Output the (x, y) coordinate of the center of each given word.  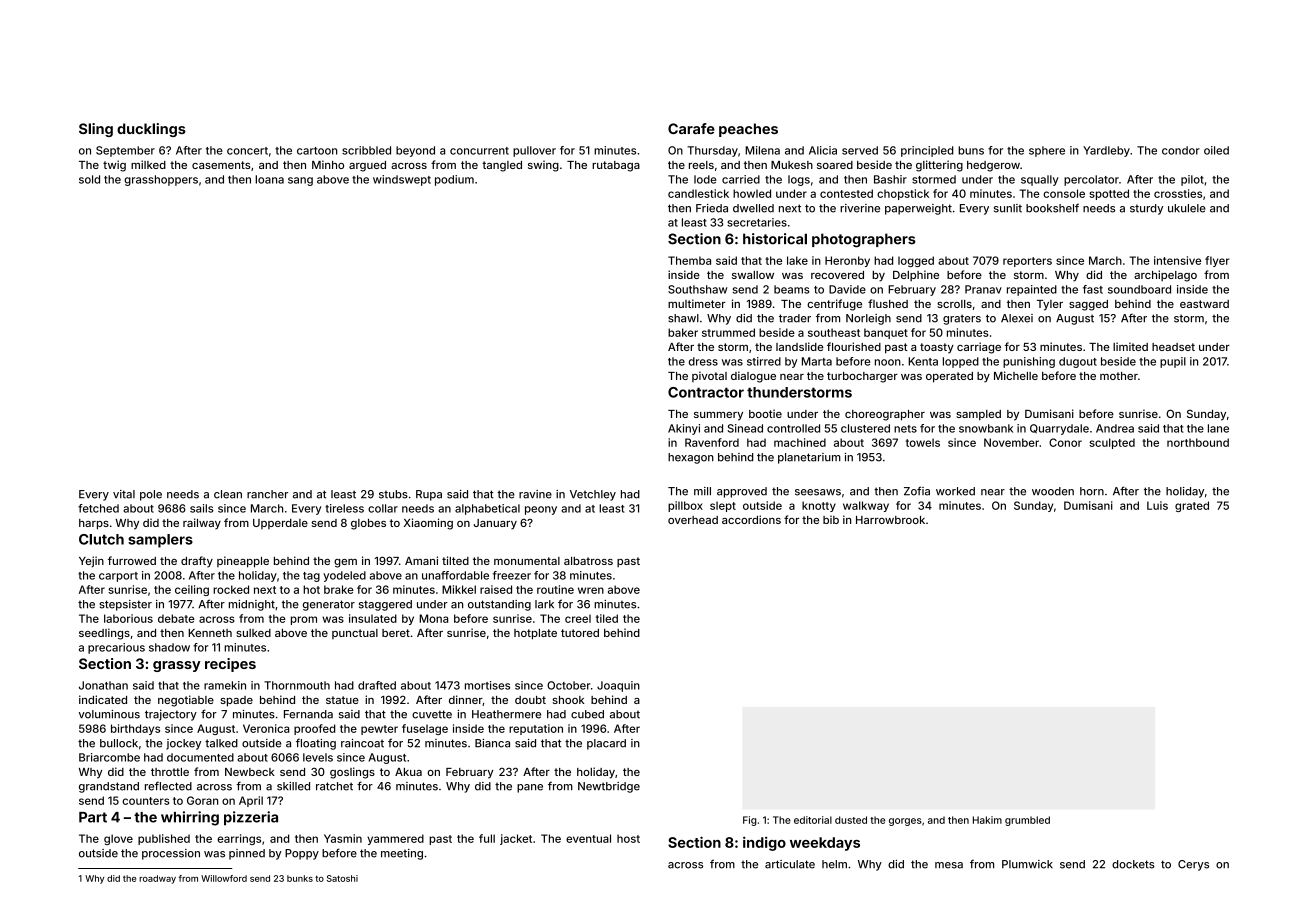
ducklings (151, 130)
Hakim (987, 820)
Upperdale (280, 524)
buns (971, 150)
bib (831, 519)
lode (705, 179)
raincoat (362, 743)
